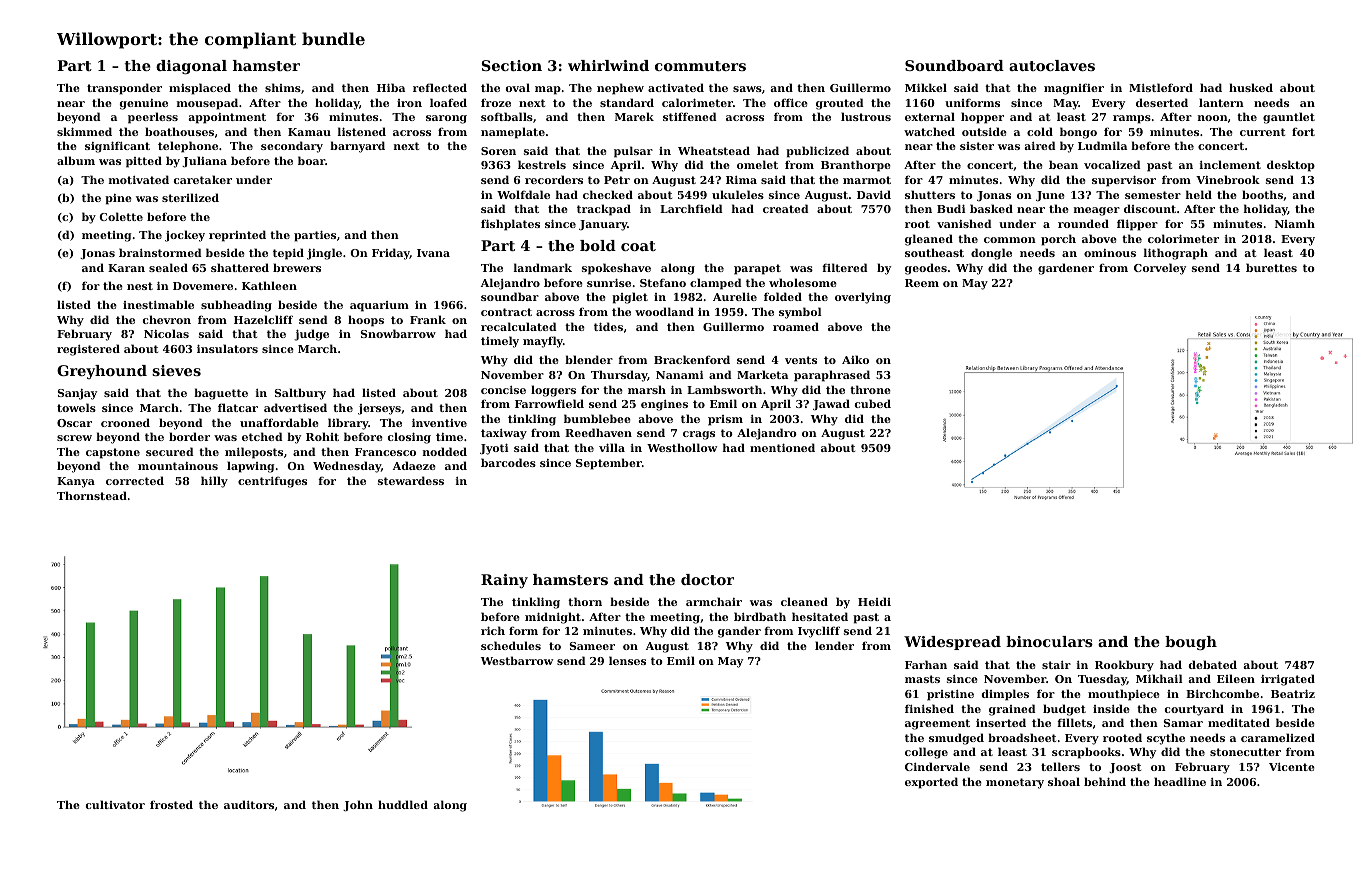 Image resolution: width=1372 pixels, height=887 pixels. What do you see at coordinates (845, 267) in the document?
I see `filtered` at bounding box center [845, 267].
